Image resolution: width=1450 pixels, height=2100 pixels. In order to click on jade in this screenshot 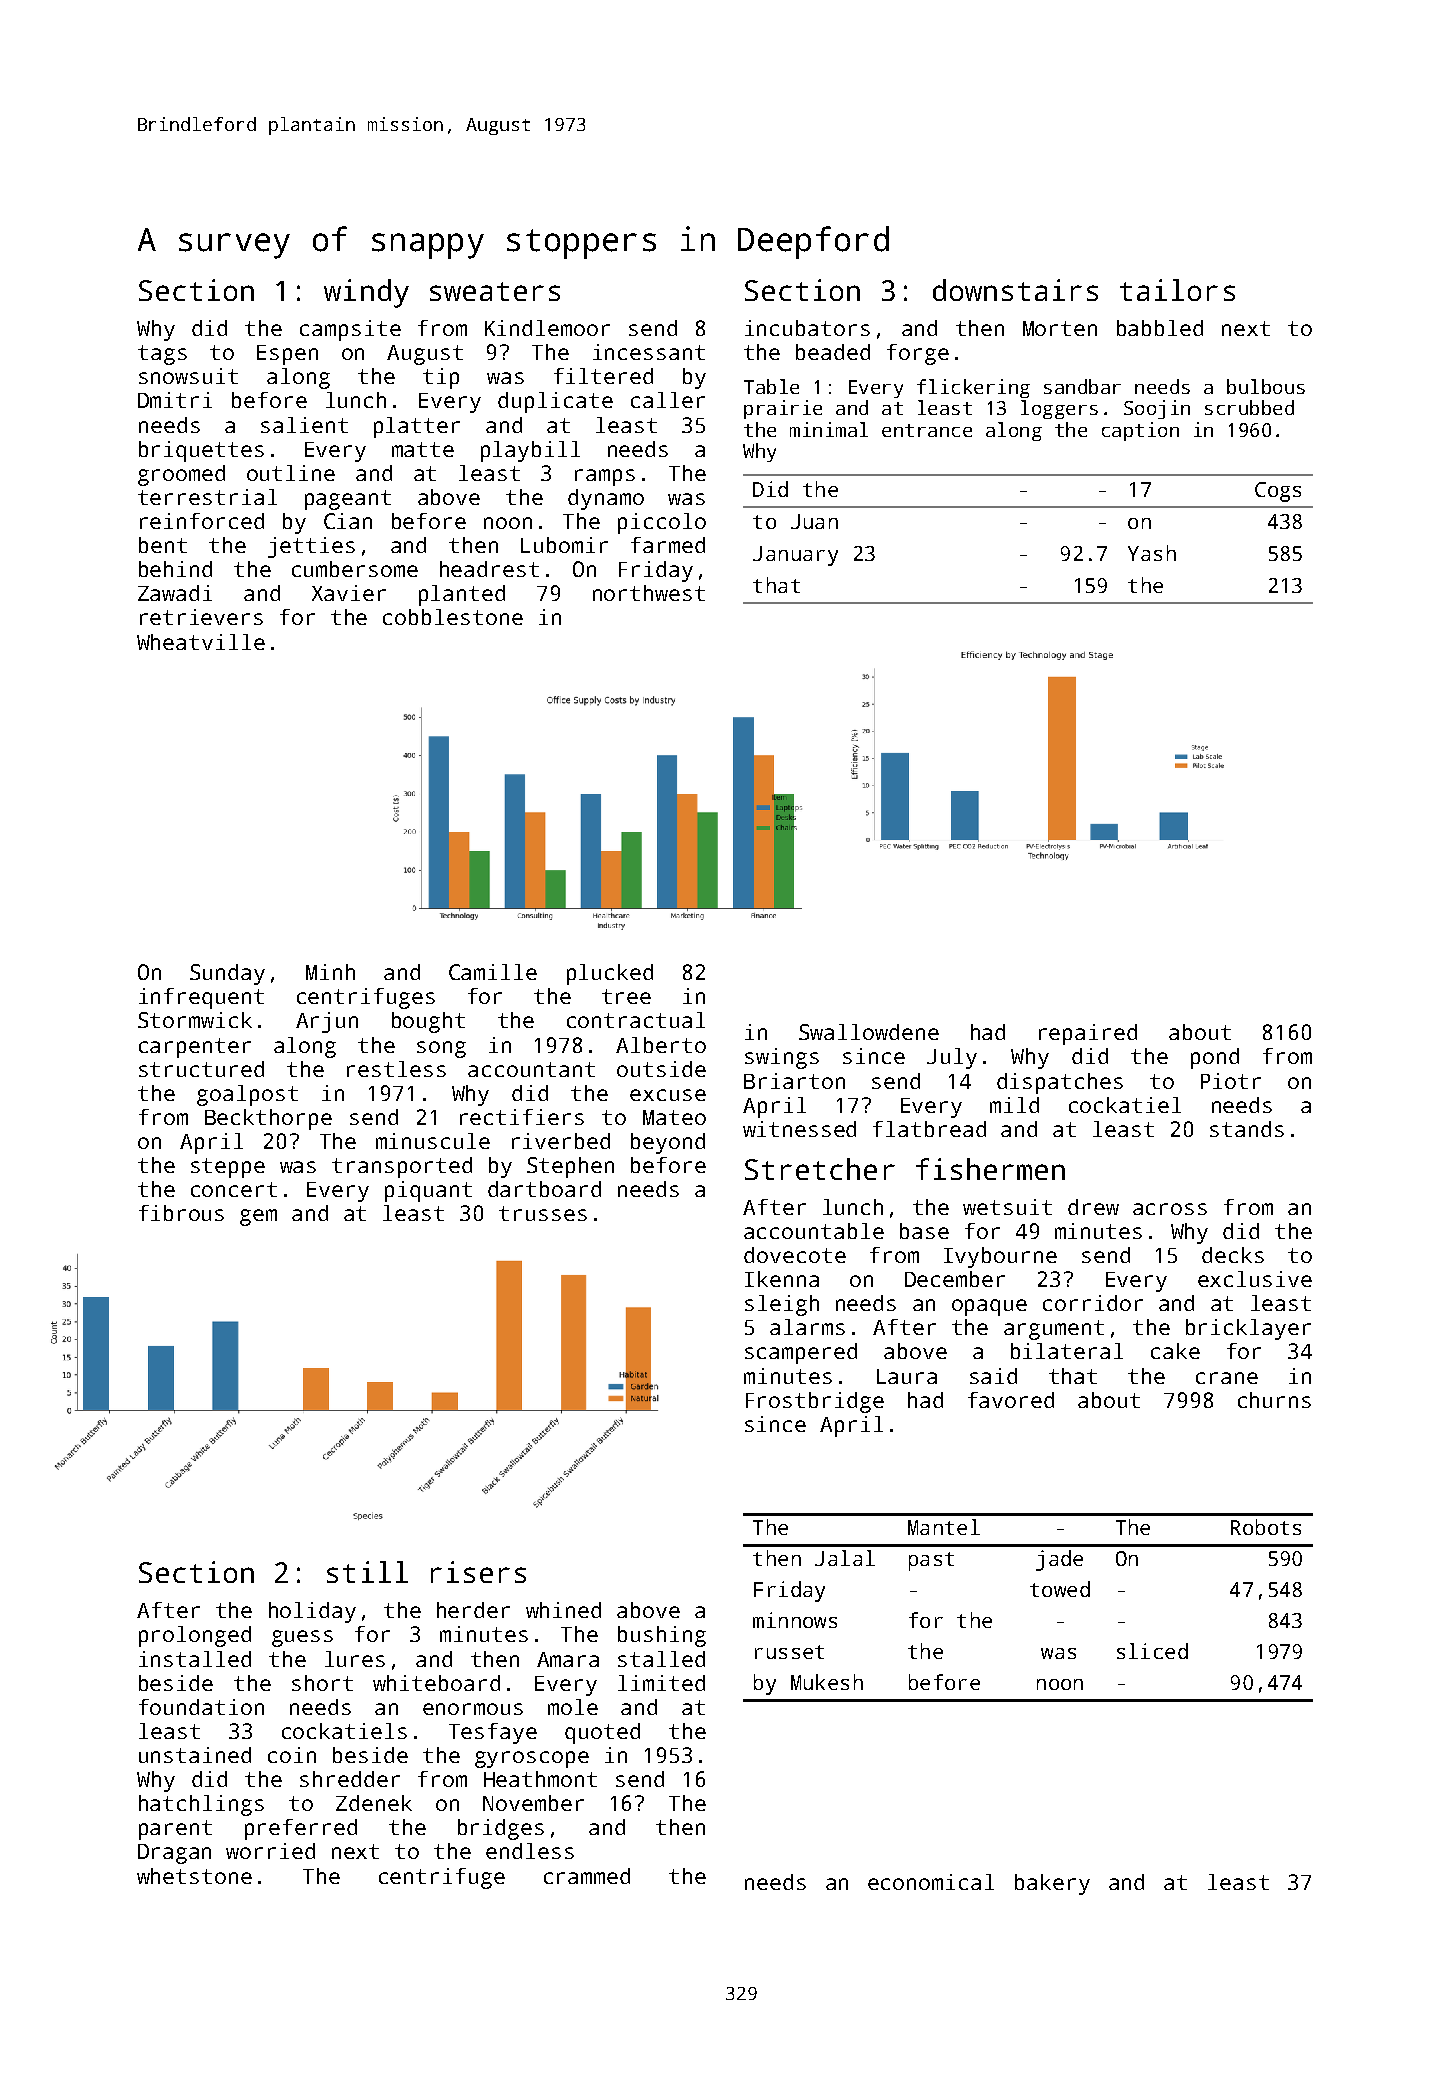, I will do `click(1059, 1560)`.
